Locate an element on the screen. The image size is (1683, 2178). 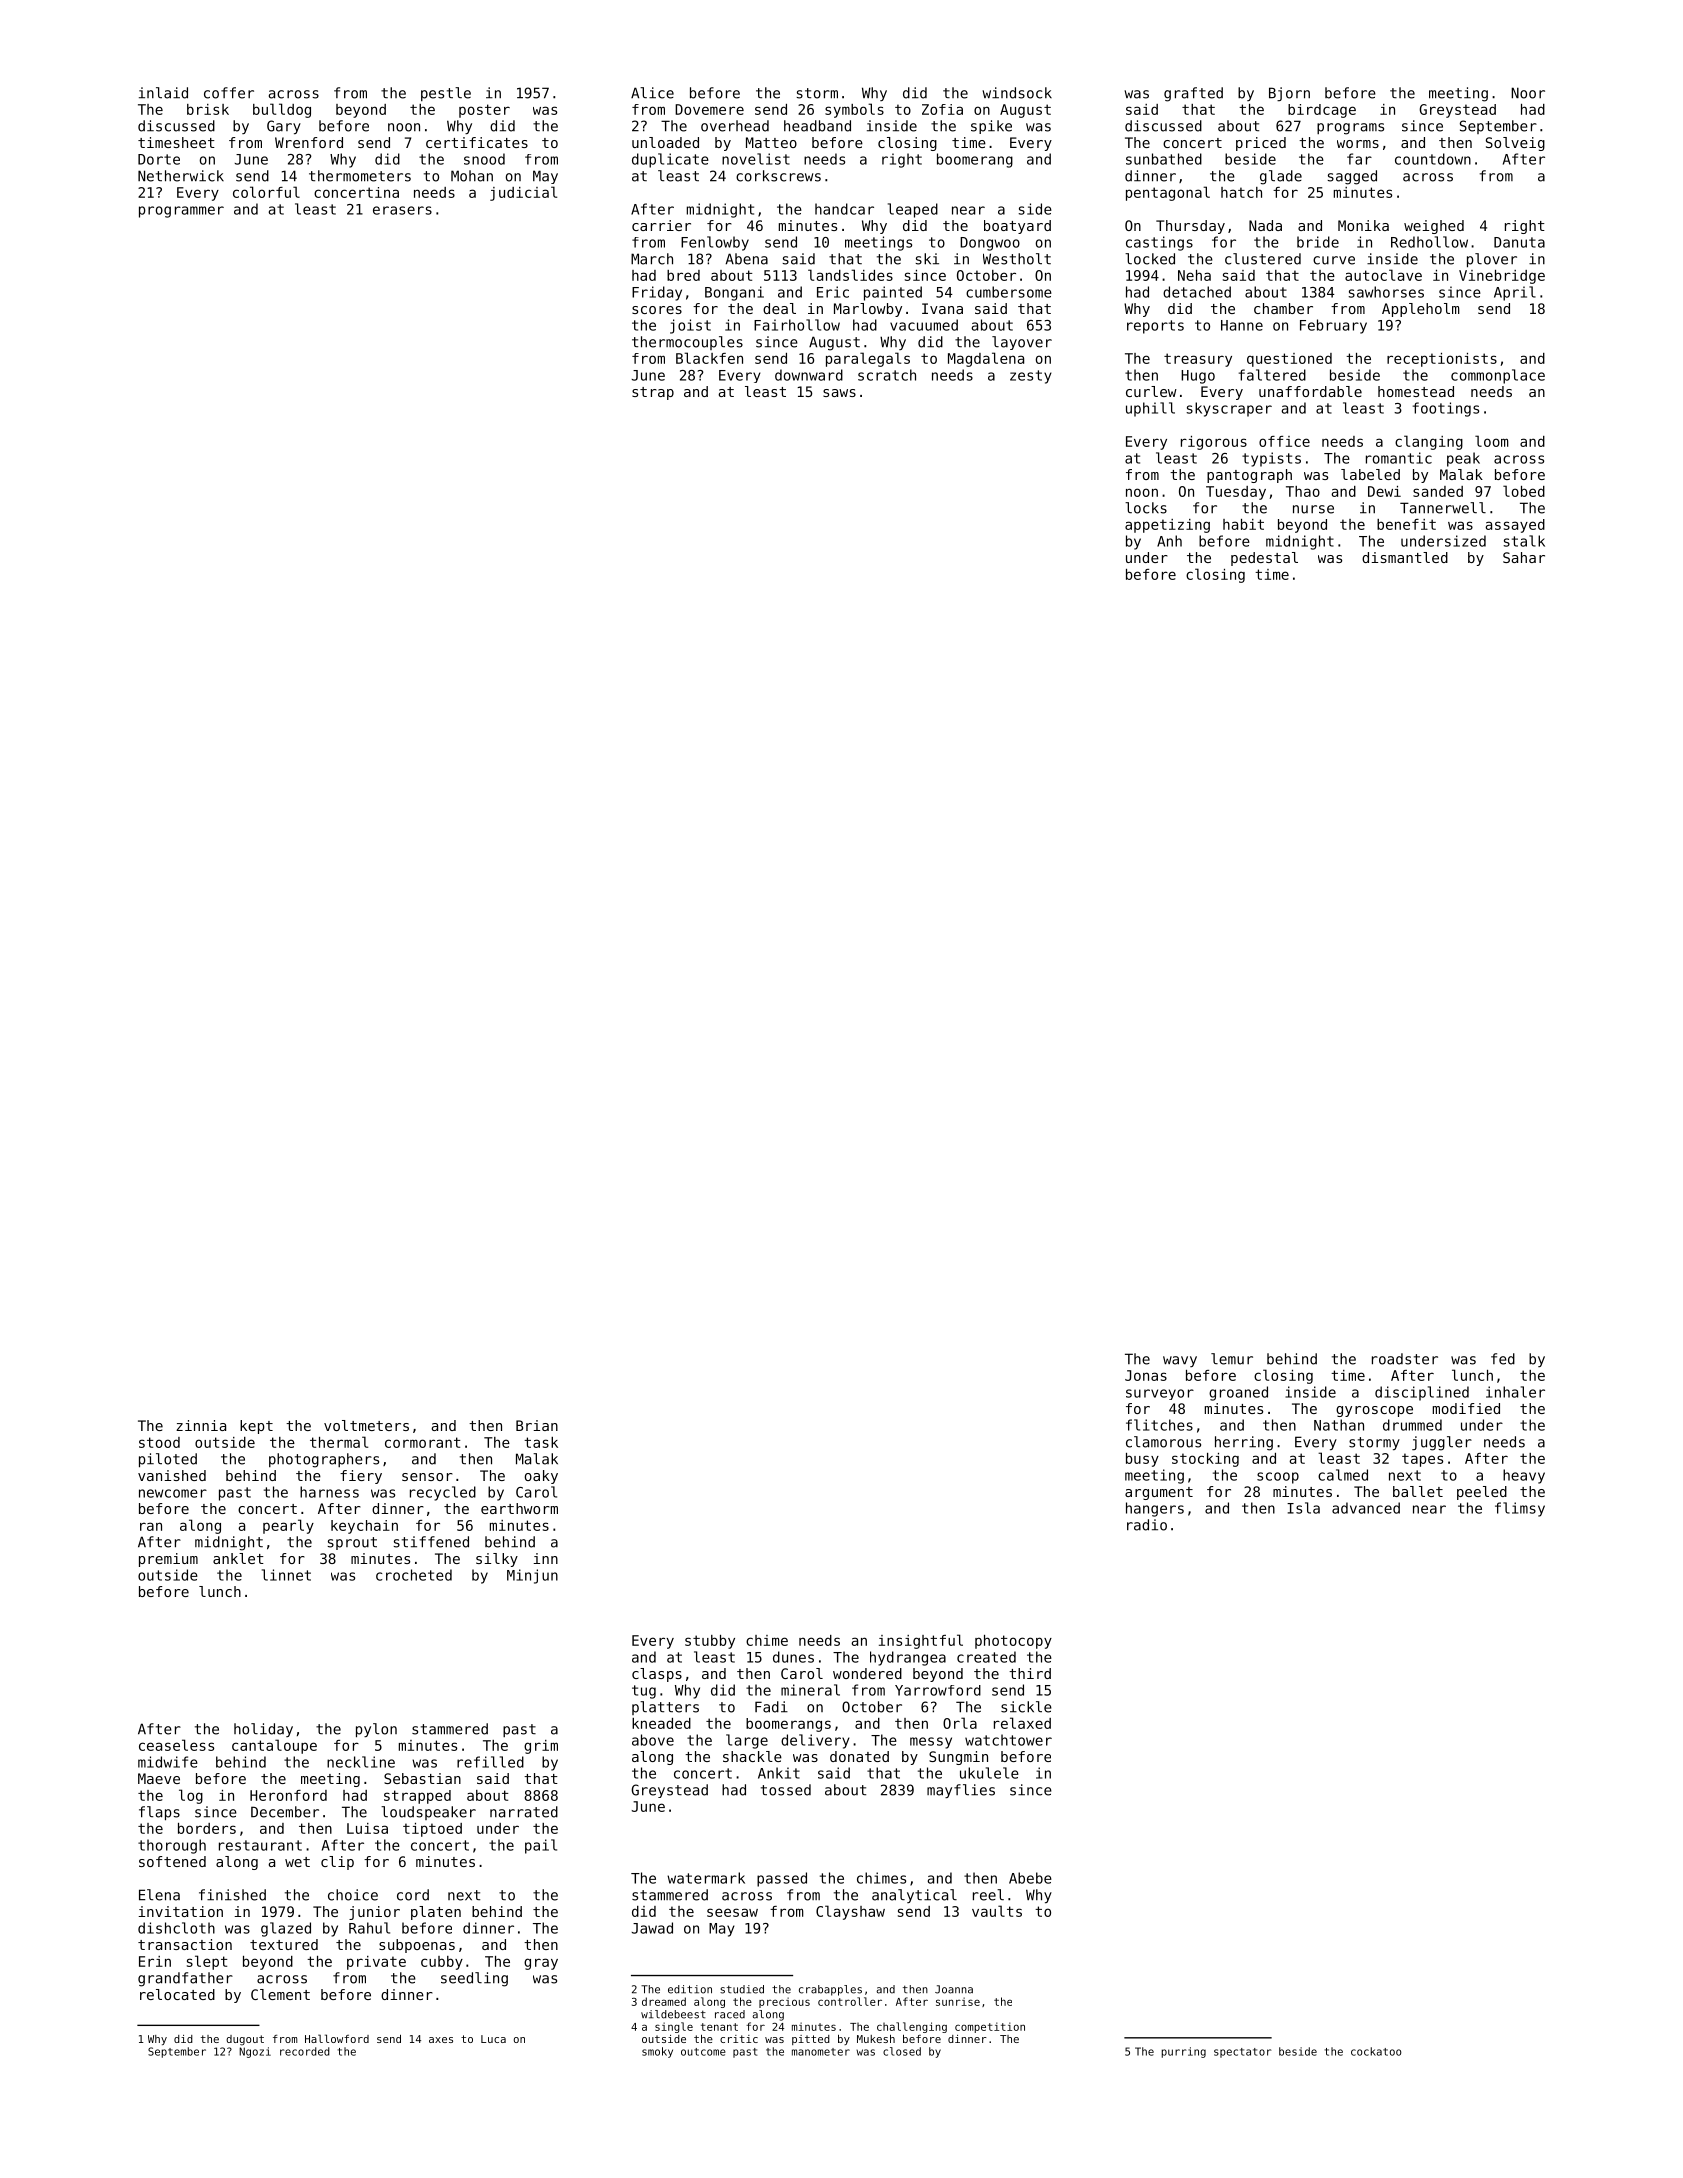
lemur is located at coordinates (1232, 1359).
